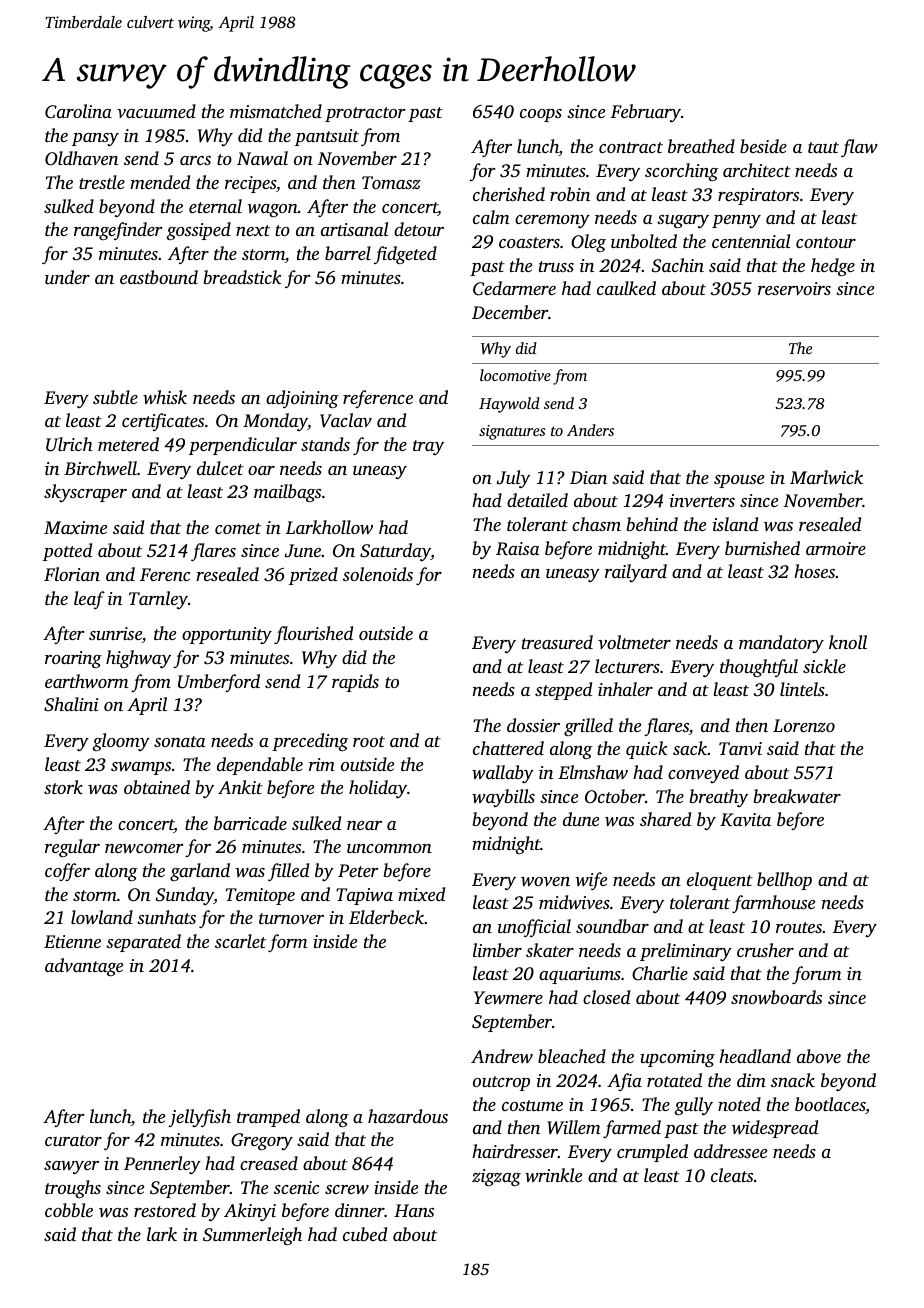 This image has width=924, height=1308. What do you see at coordinates (836, 548) in the image?
I see `armoire` at bounding box center [836, 548].
